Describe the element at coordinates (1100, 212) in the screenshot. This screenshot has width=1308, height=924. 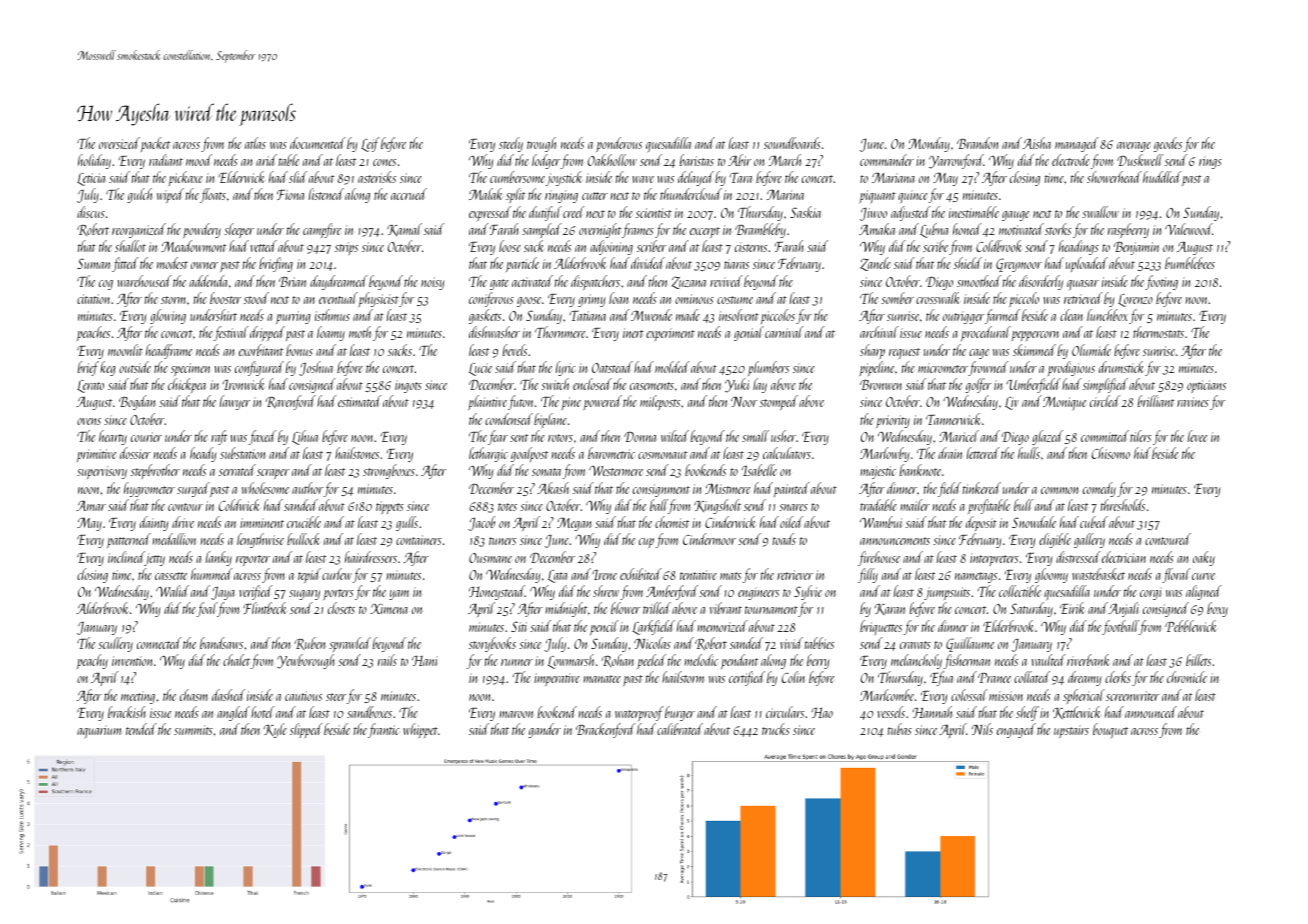
I see `swallow` at that location.
